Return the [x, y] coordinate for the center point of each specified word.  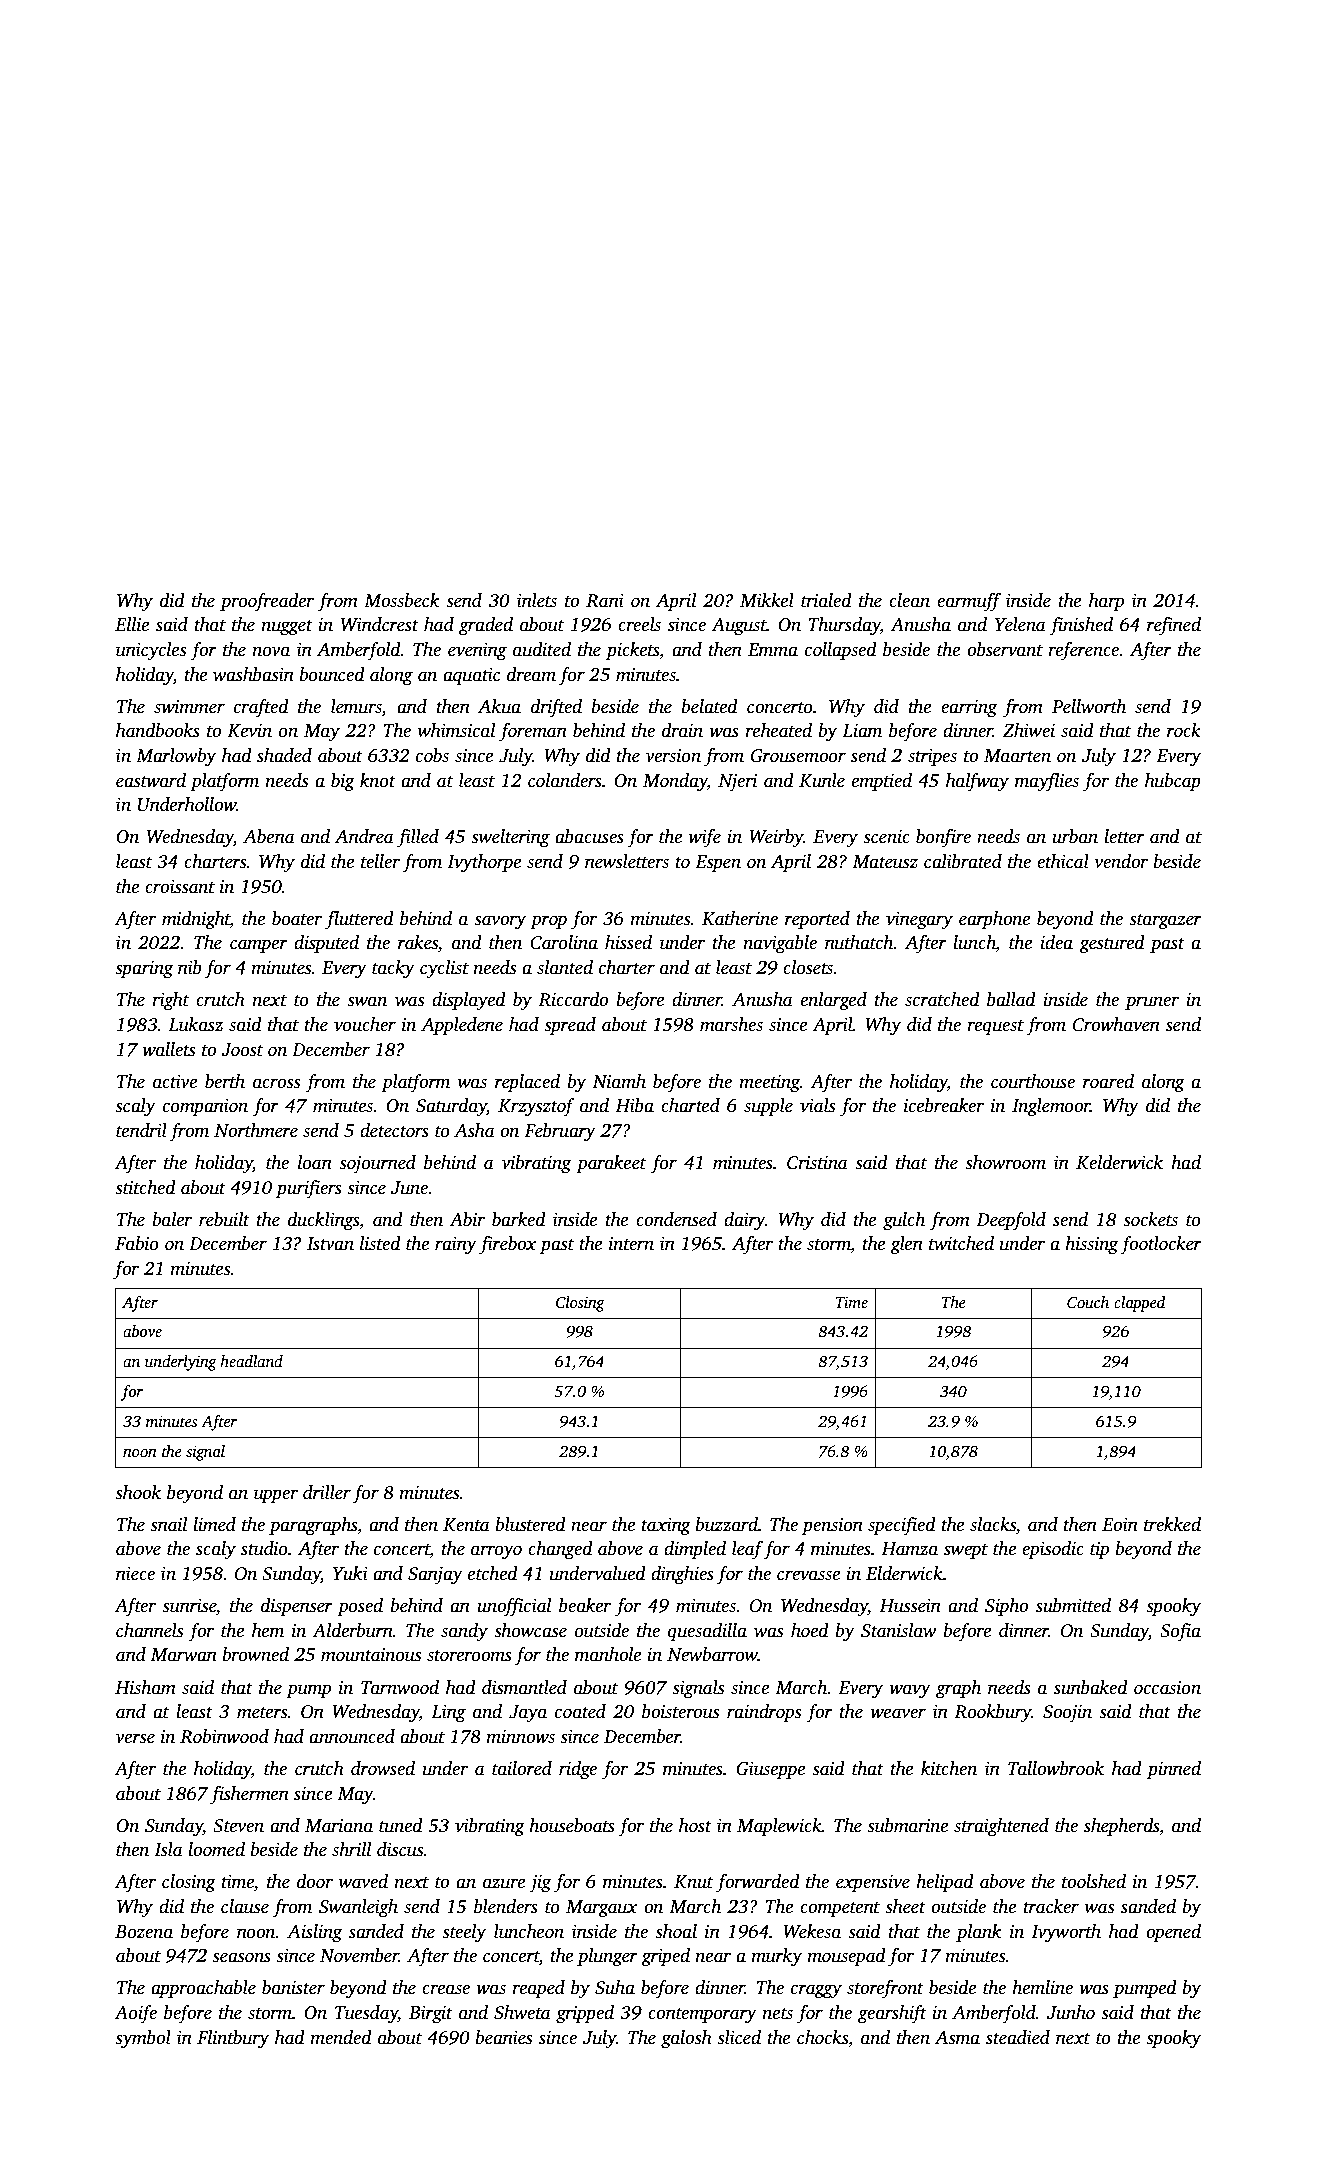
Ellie [132, 624]
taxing [666, 1527]
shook [138, 1492]
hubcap [1173, 782]
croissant [180, 887]
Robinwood [224, 1736]
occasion [1167, 1688]
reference [1083, 651]
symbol [143, 2039]
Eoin [1120, 1525]
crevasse [809, 1575]
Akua [499, 706]
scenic [886, 837]
